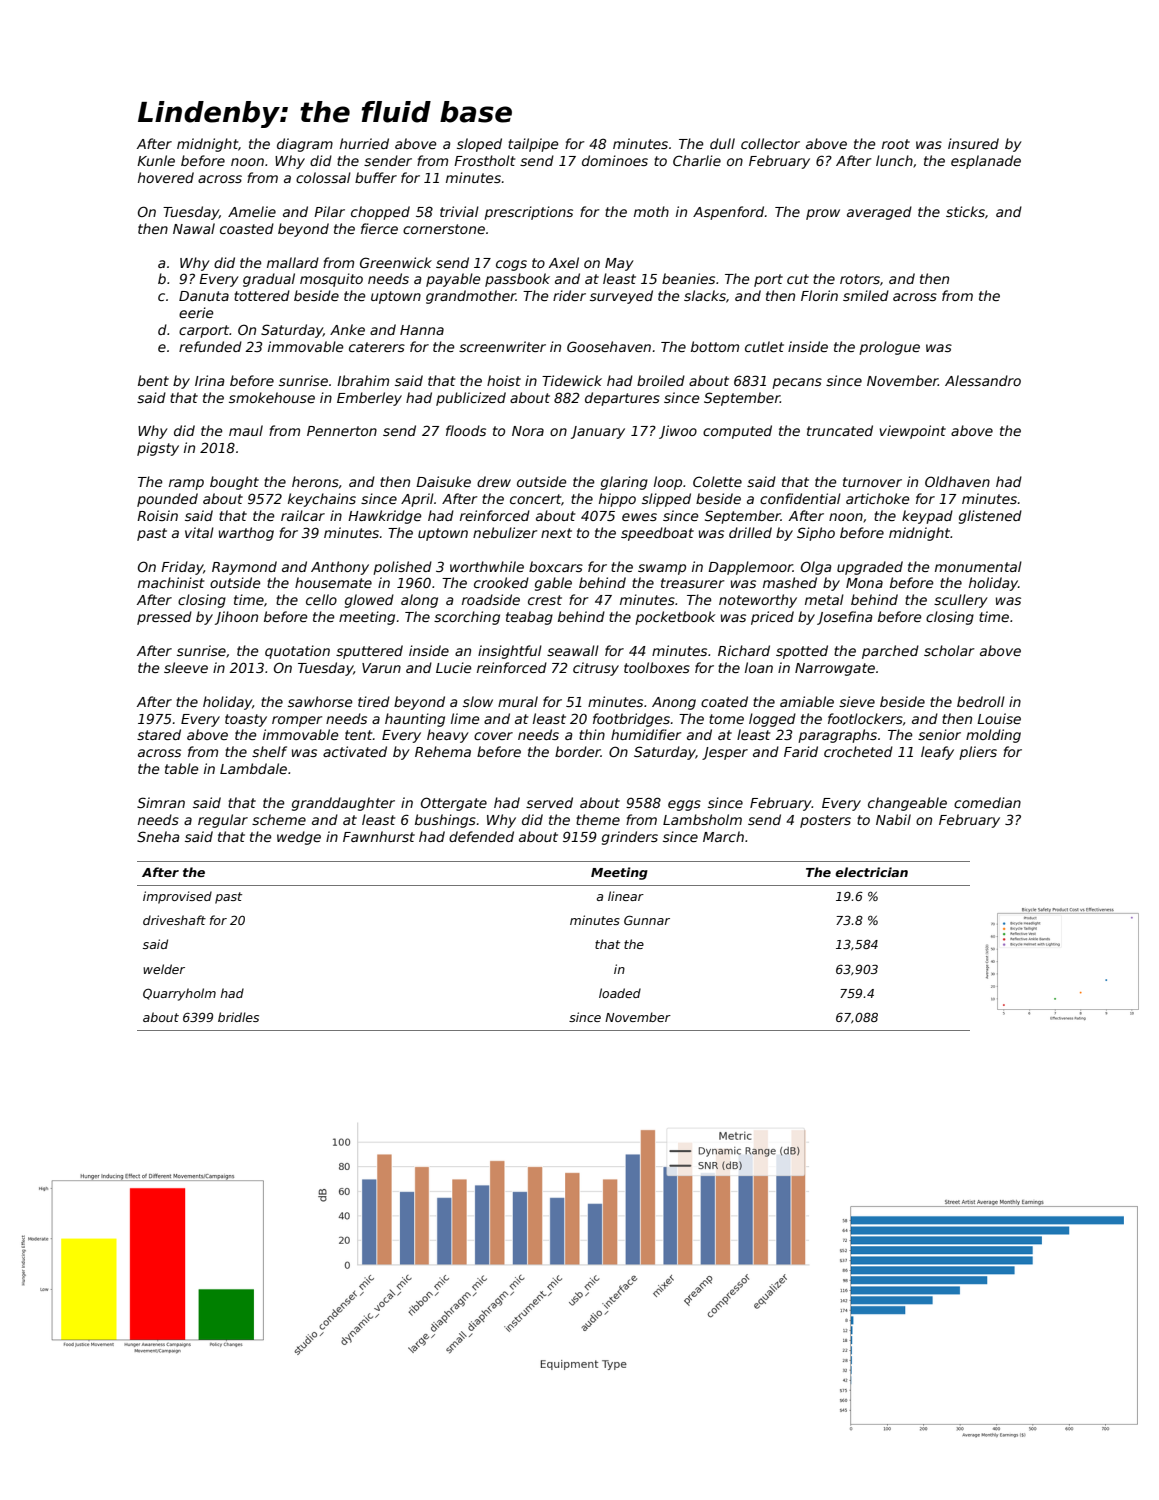 The image size is (1159, 1500). I want to click on vital, so click(199, 532).
